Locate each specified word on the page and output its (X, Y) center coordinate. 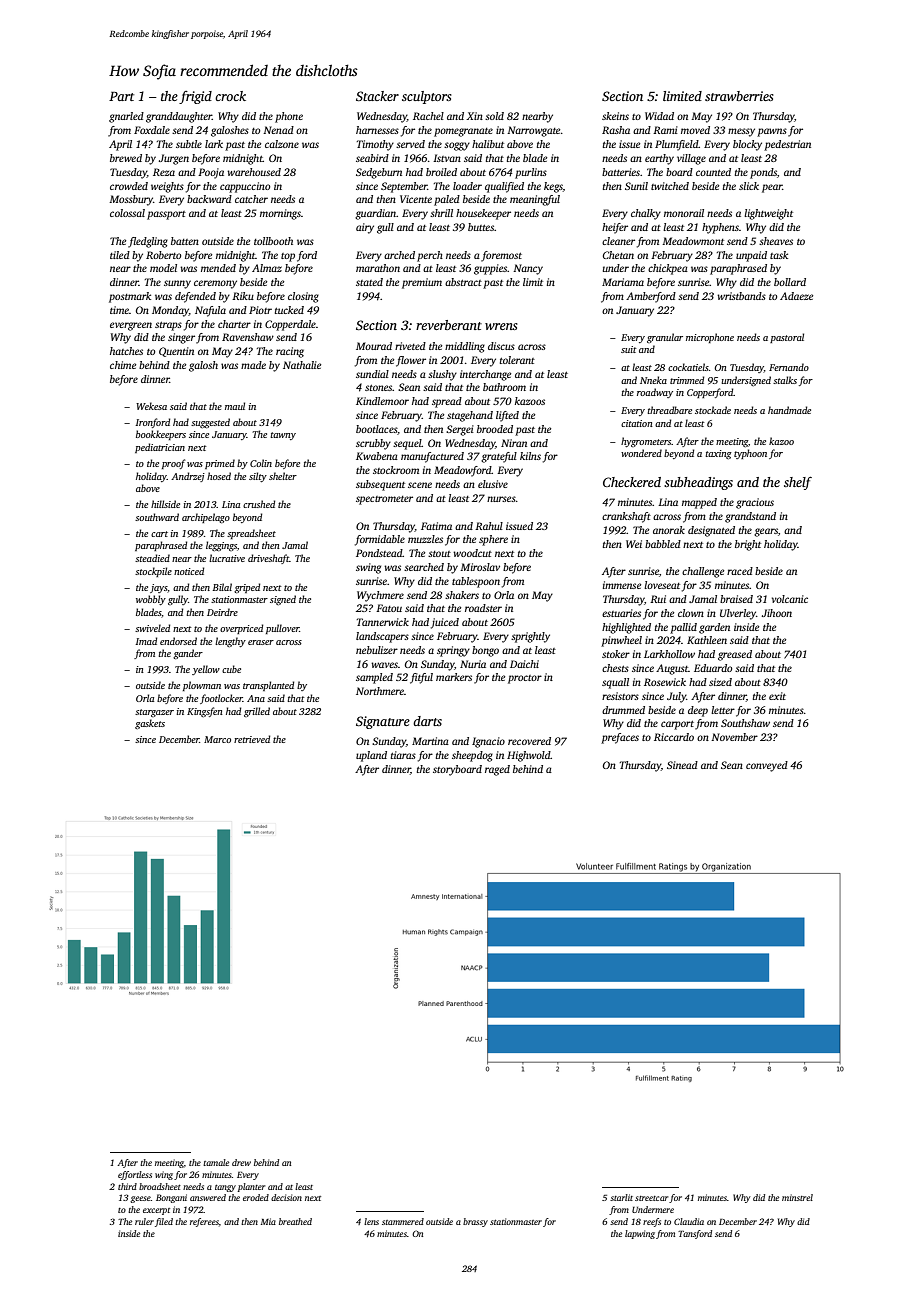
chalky (646, 214)
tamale (216, 1162)
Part (121, 96)
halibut (488, 144)
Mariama (623, 282)
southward (157, 517)
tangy (225, 1188)
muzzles (425, 539)
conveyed (767, 766)
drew (241, 1162)
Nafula (210, 311)
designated (711, 531)
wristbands (741, 296)
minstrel (797, 1197)
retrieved (252, 739)
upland (371, 756)
